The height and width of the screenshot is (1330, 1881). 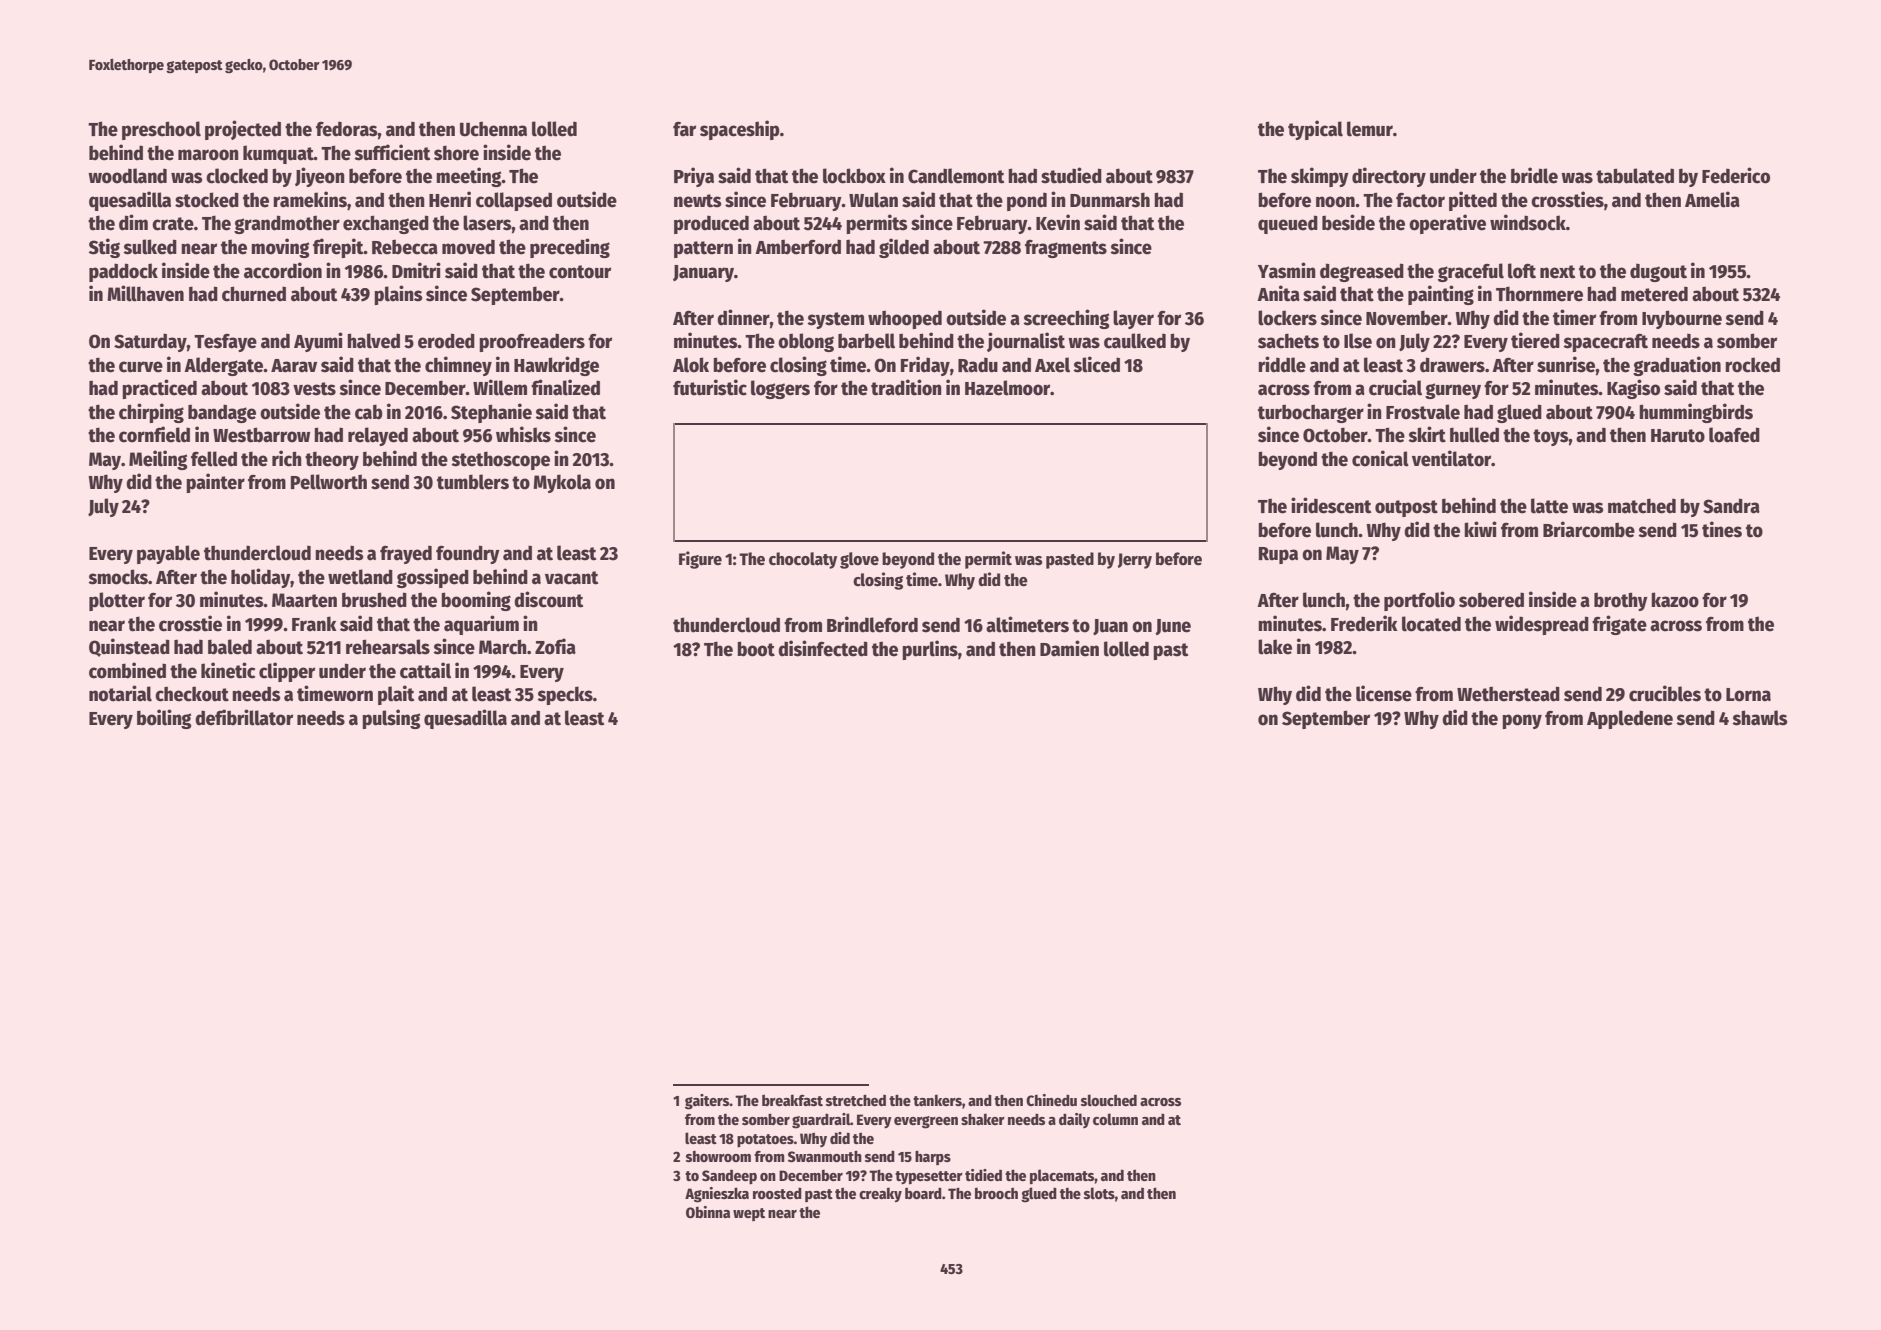 What do you see at coordinates (859, 560) in the screenshot?
I see `glove` at bounding box center [859, 560].
